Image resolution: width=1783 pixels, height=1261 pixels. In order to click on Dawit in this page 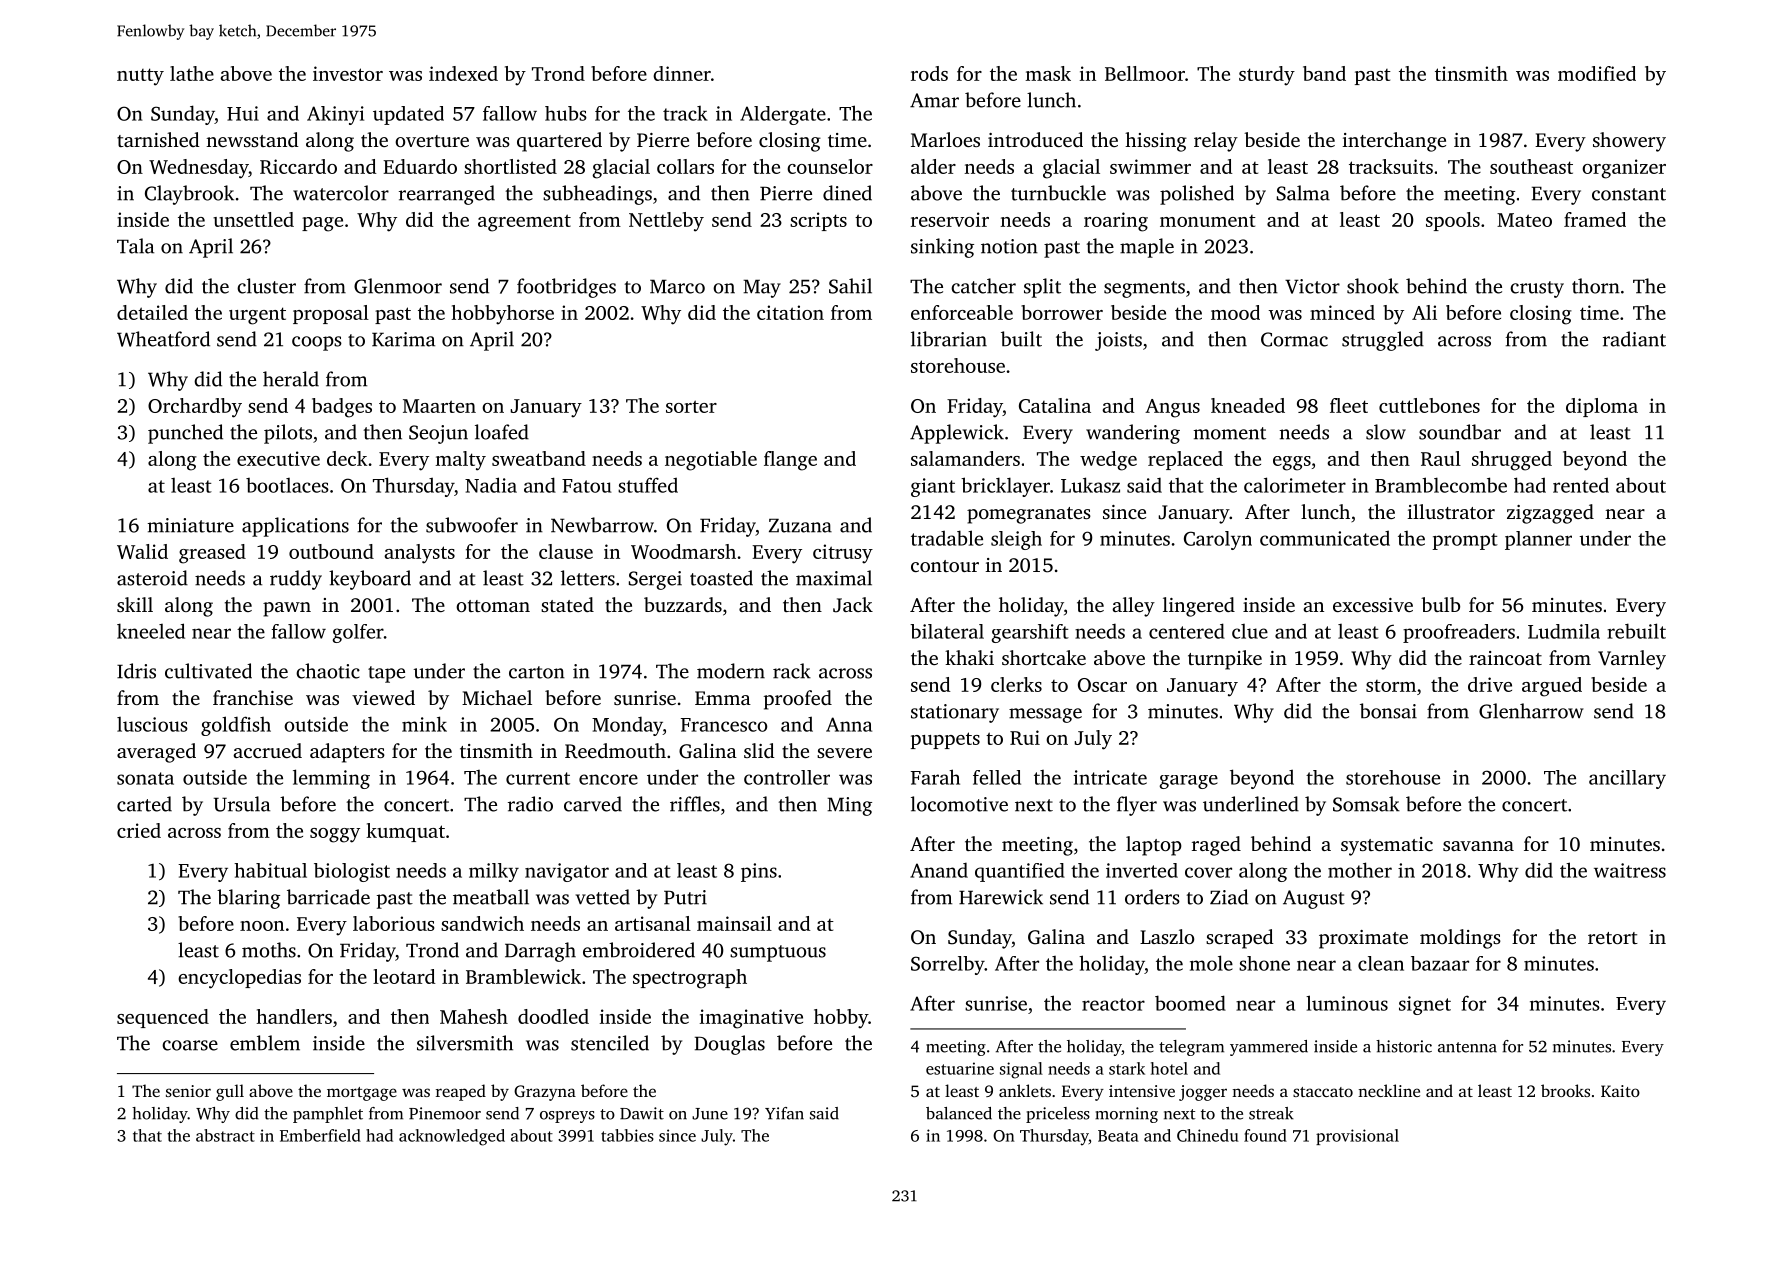, I will do `click(642, 1113)`.
